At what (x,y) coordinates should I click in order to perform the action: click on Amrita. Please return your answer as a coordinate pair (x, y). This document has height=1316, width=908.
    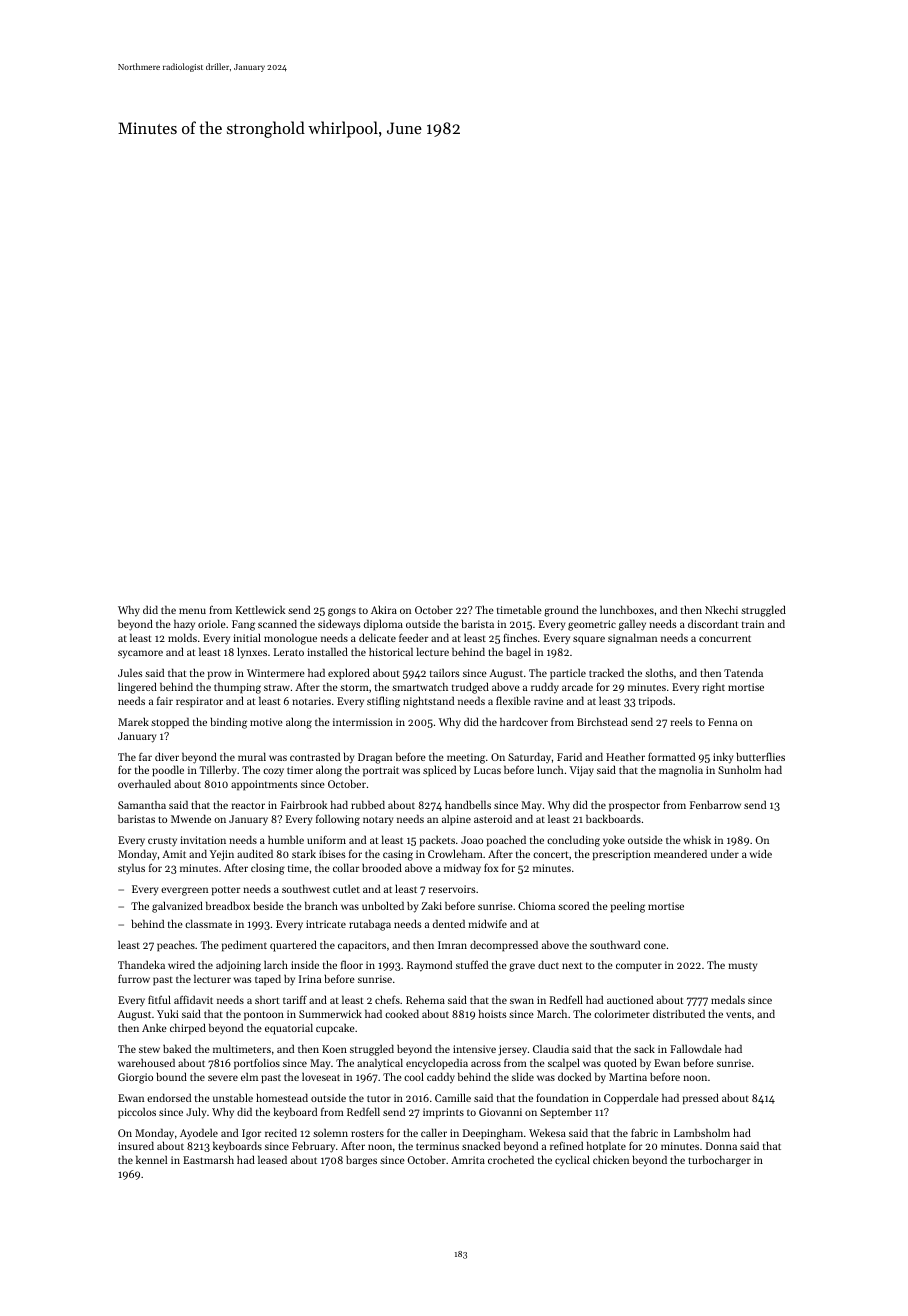
    Looking at the image, I should click on (468, 1160).
